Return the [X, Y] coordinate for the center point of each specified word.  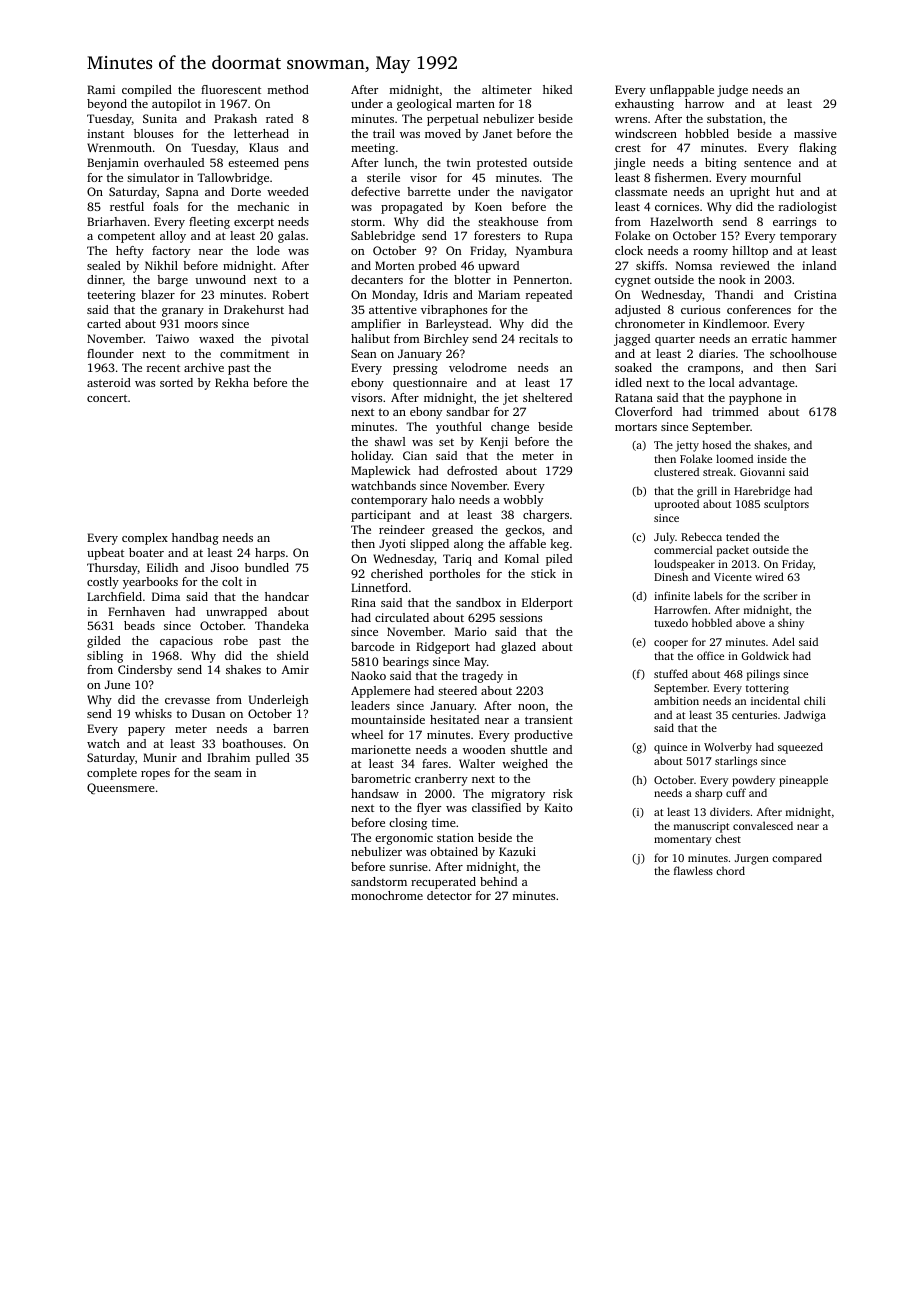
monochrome [387, 895]
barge [172, 281]
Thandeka [282, 625]
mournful [776, 177]
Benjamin [113, 164]
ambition [676, 700]
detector [449, 895]
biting [721, 164]
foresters [497, 235]
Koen [488, 206]
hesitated [454, 719]
